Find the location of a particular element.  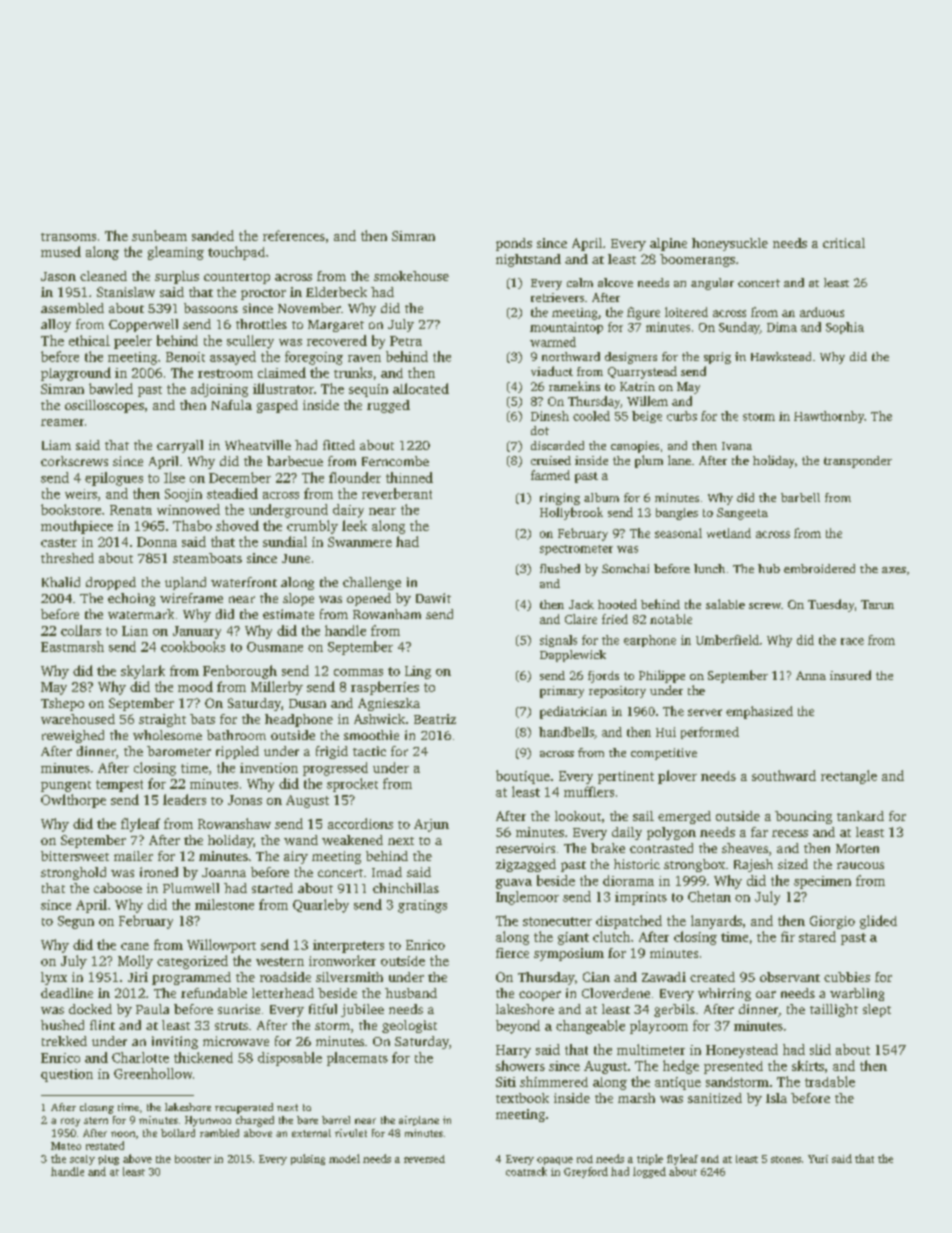

taillight is located at coordinates (834, 1010).
